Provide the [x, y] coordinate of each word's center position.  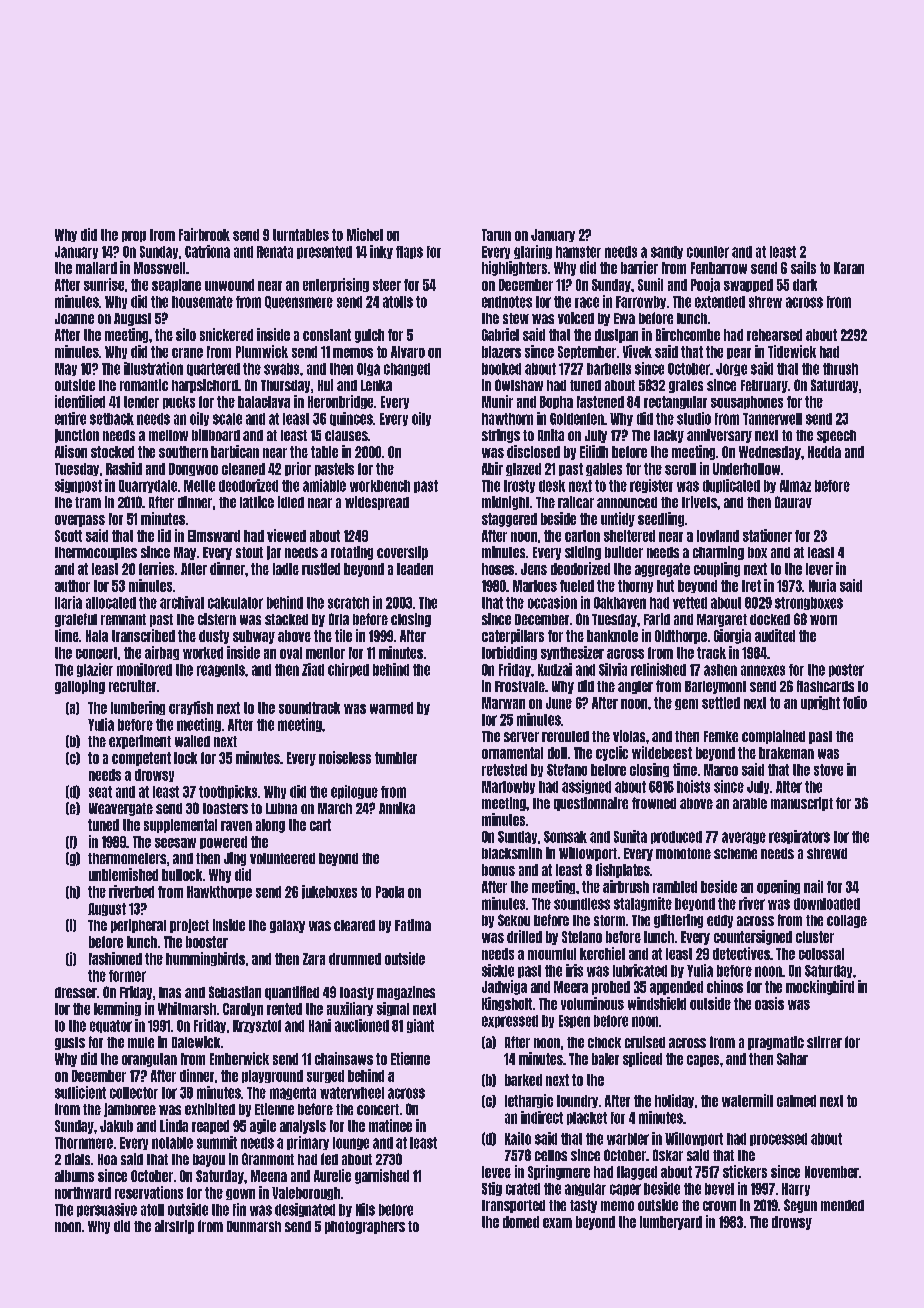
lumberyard [671, 1223]
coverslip [402, 553]
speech [836, 436]
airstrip [174, 1227]
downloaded [827, 904]
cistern [217, 619]
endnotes [507, 302]
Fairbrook [204, 234]
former [127, 976]
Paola [390, 892]
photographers [365, 1227]
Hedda [824, 452]
